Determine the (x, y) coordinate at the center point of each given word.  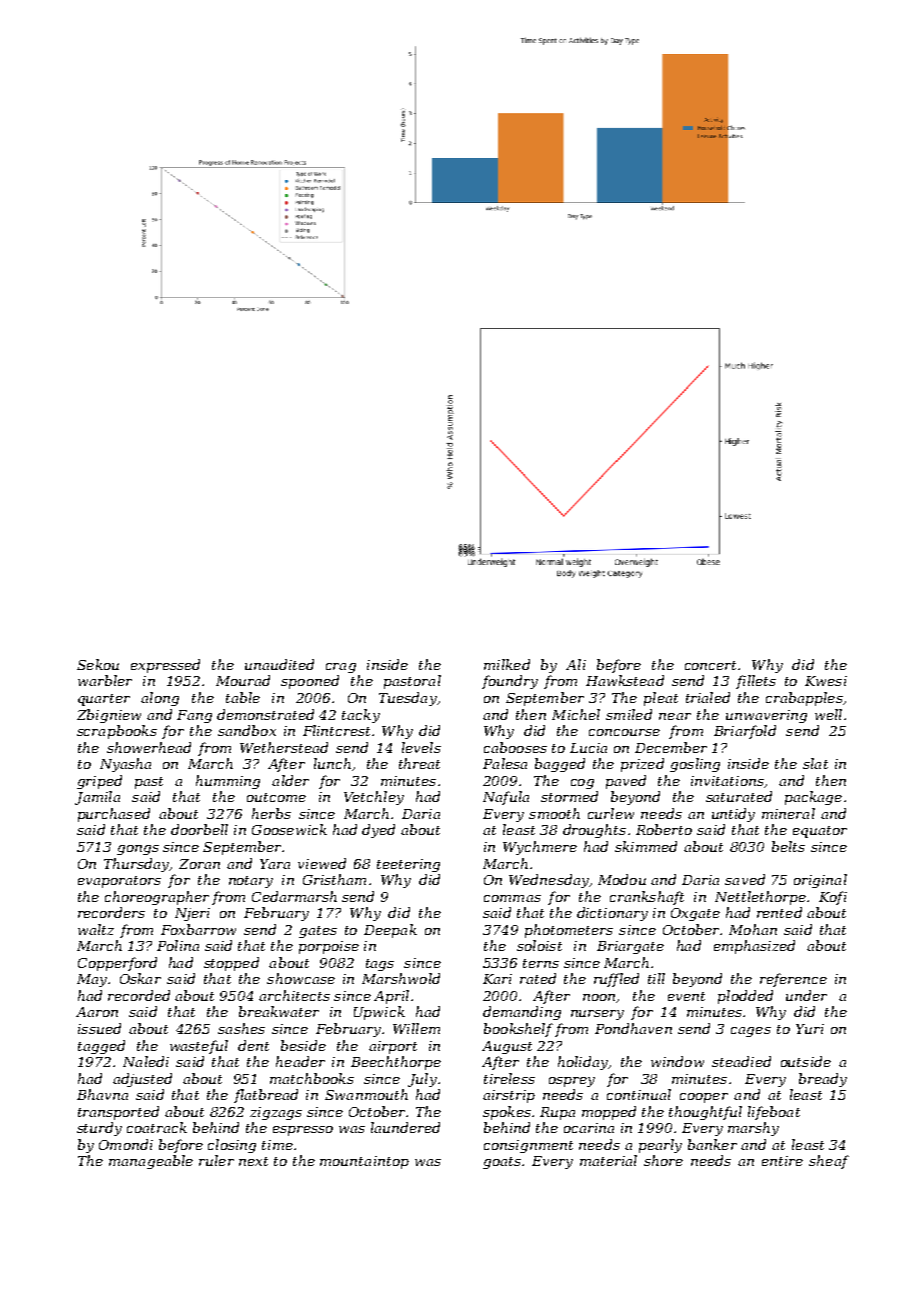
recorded (139, 995)
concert (710, 665)
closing (232, 1146)
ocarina (589, 1128)
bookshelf (518, 1030)
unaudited (279, 664)
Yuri (810, 1029)
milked (507, 664)
